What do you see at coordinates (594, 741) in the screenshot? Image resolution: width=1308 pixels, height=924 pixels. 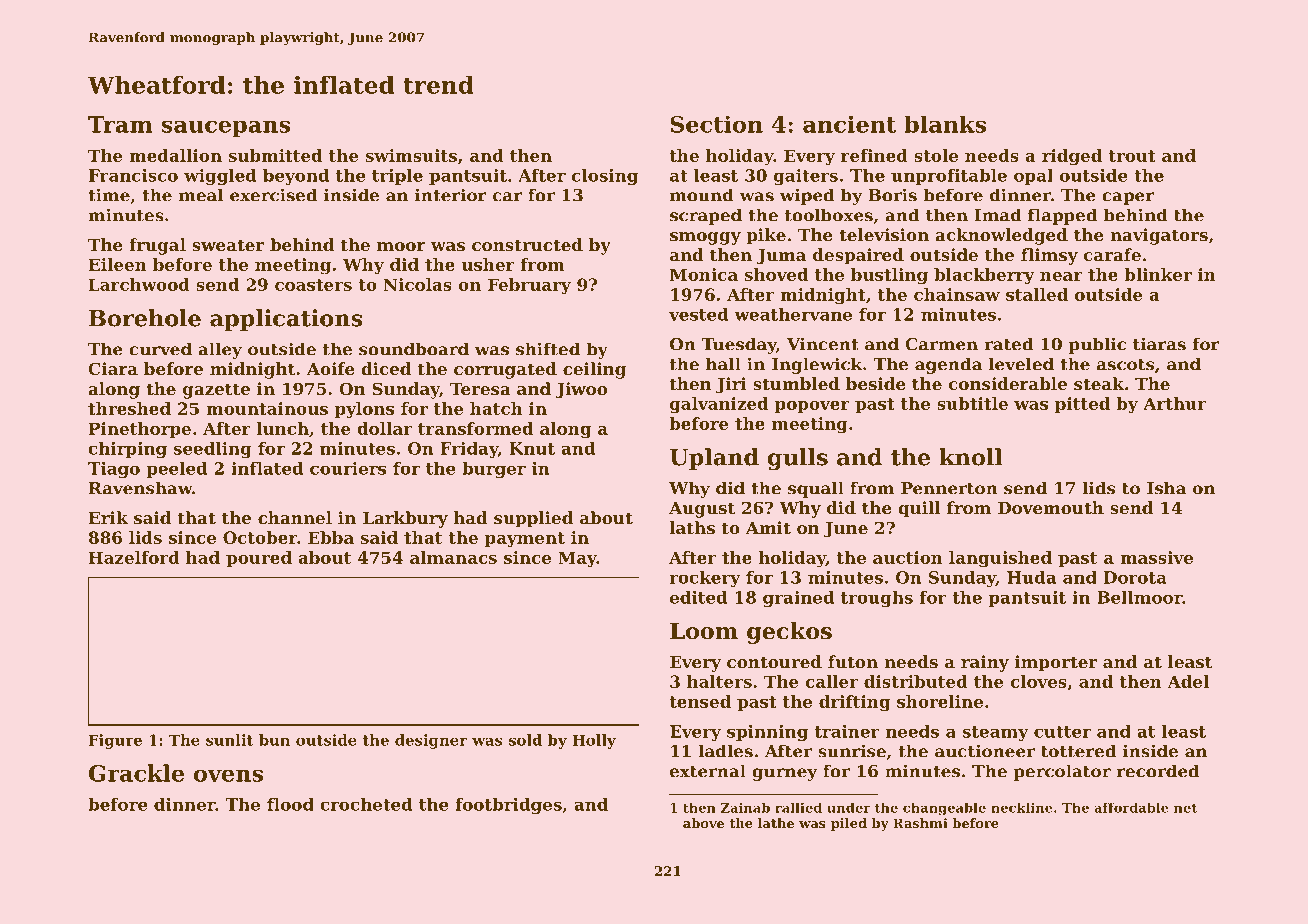 I see `Holly` at bounding box center [594, 741].
